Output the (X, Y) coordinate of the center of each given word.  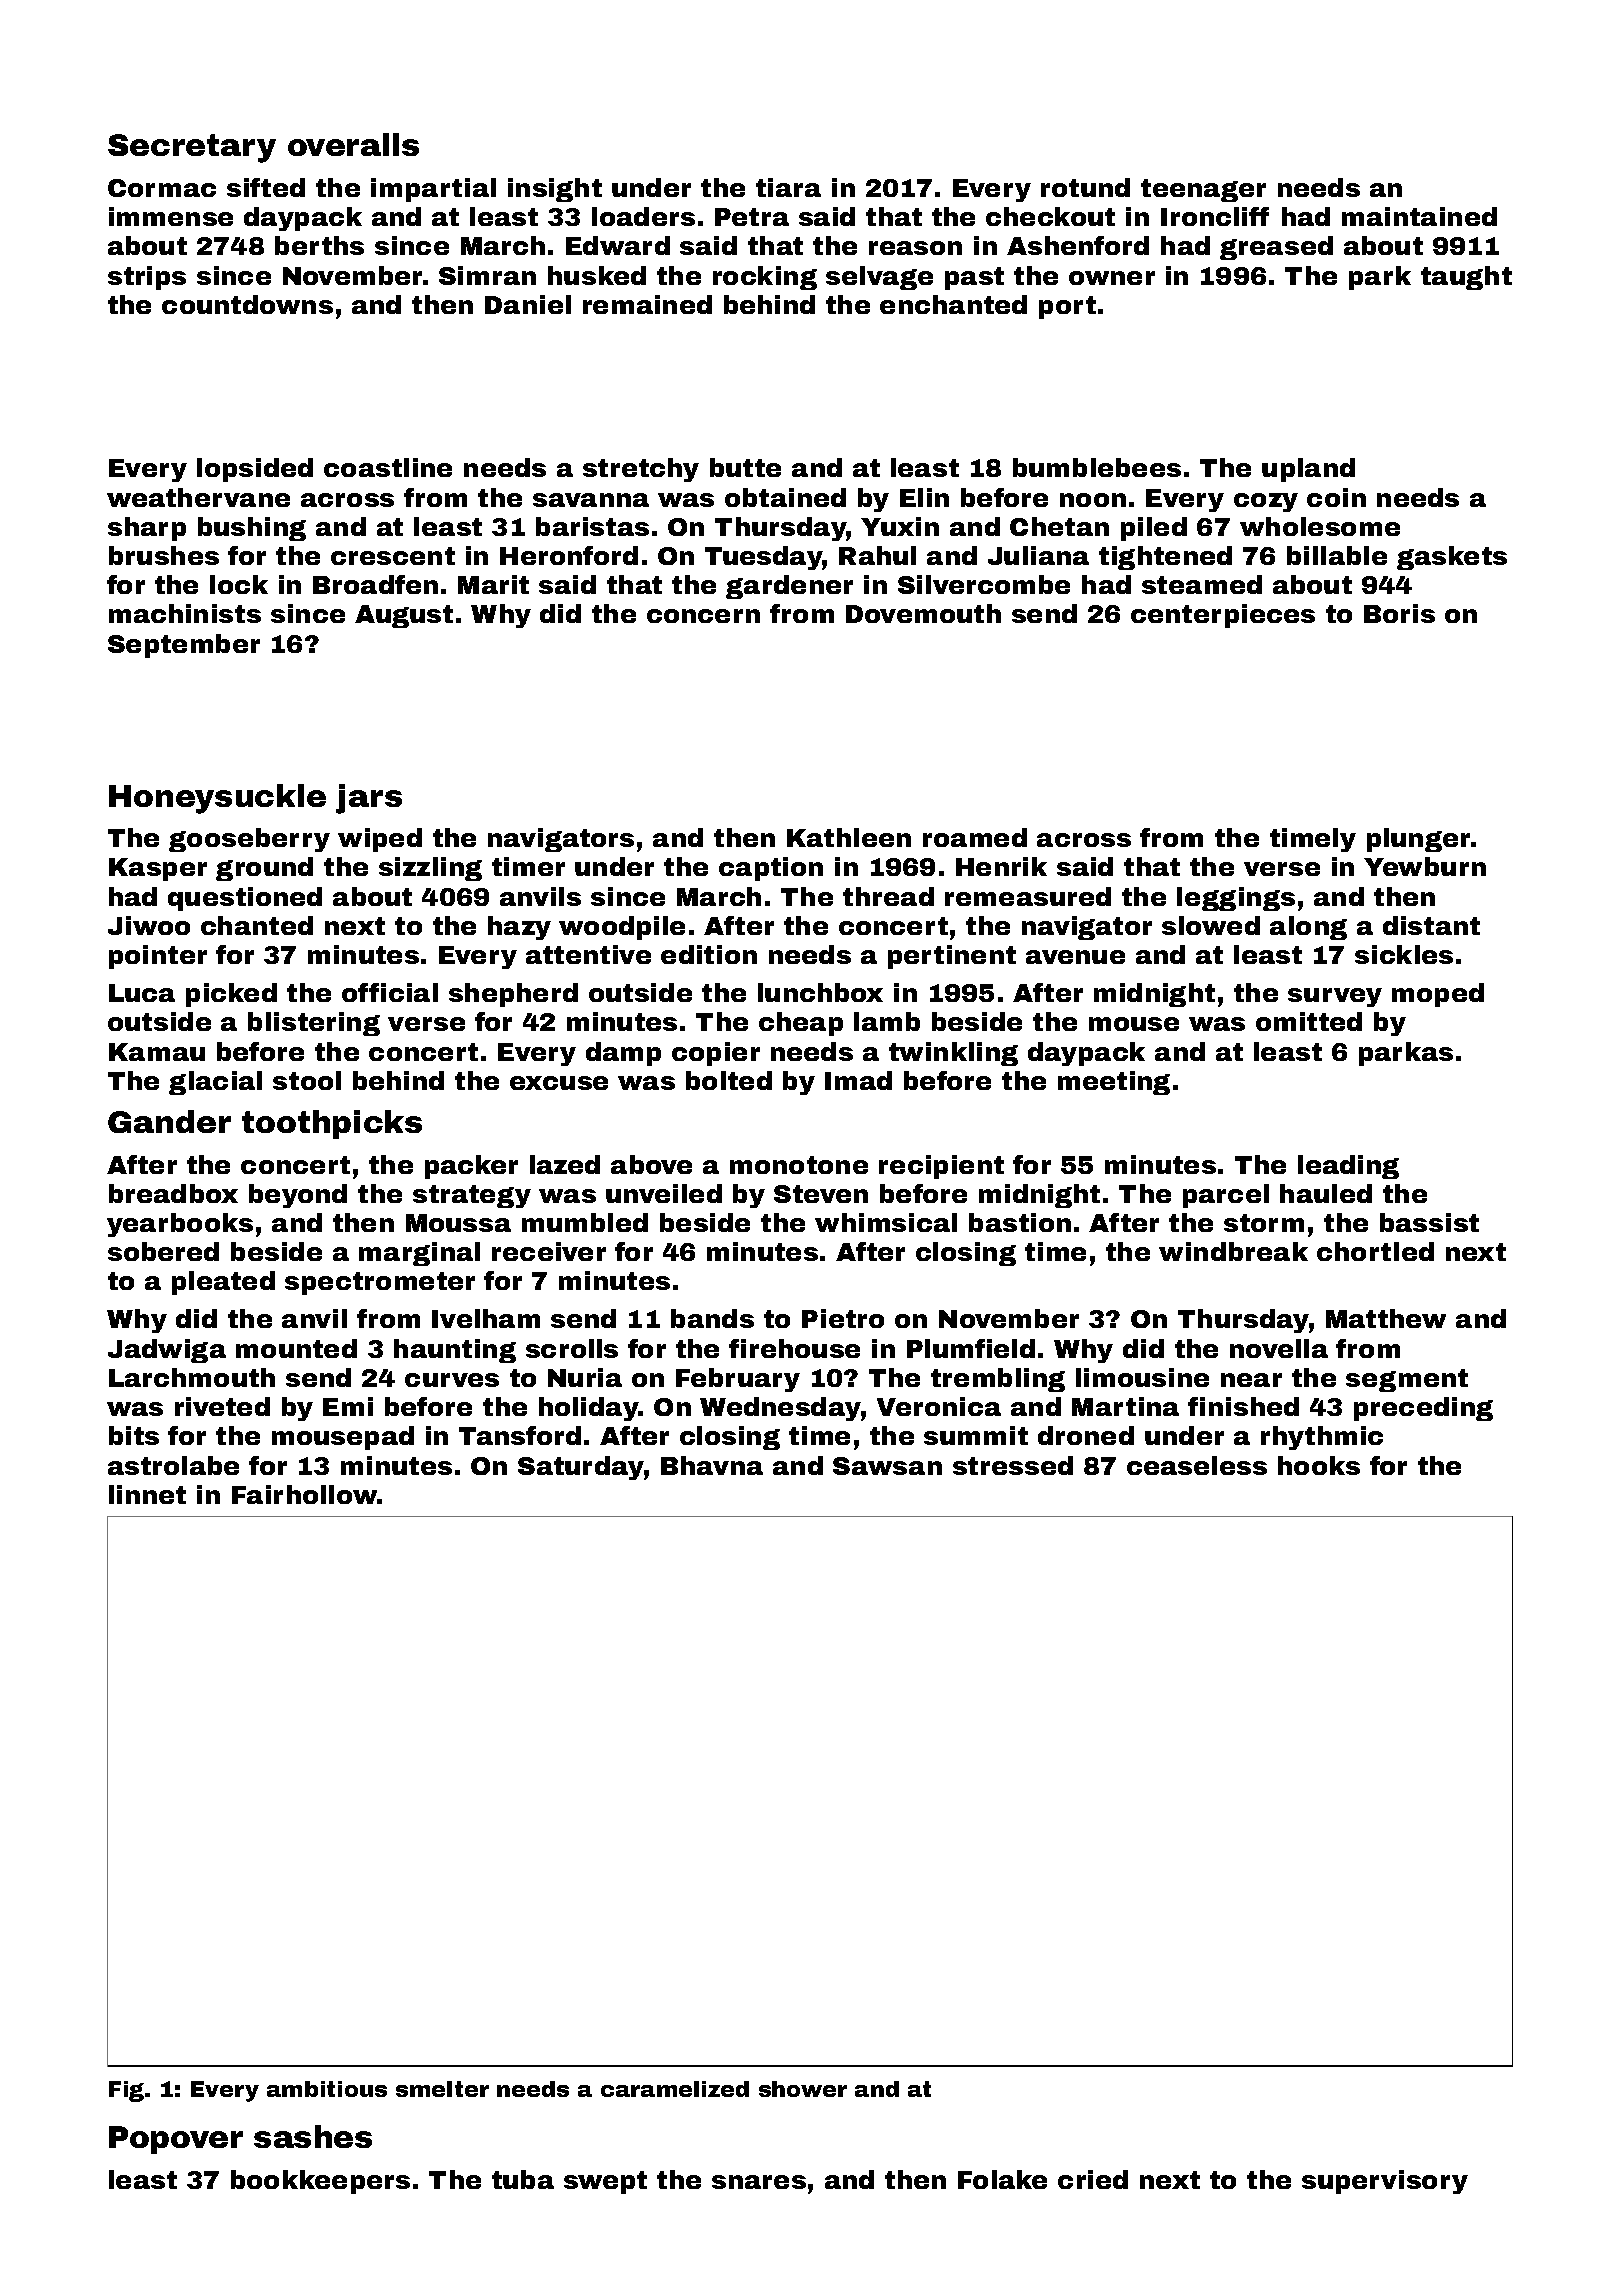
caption (771, 869)
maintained (1419, 216)
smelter (442, 2089)
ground (264, 869)
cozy (1266, 502)
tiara (788, 187)
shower (803, 2089)
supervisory (1385, 2182)
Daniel (528, 304)
